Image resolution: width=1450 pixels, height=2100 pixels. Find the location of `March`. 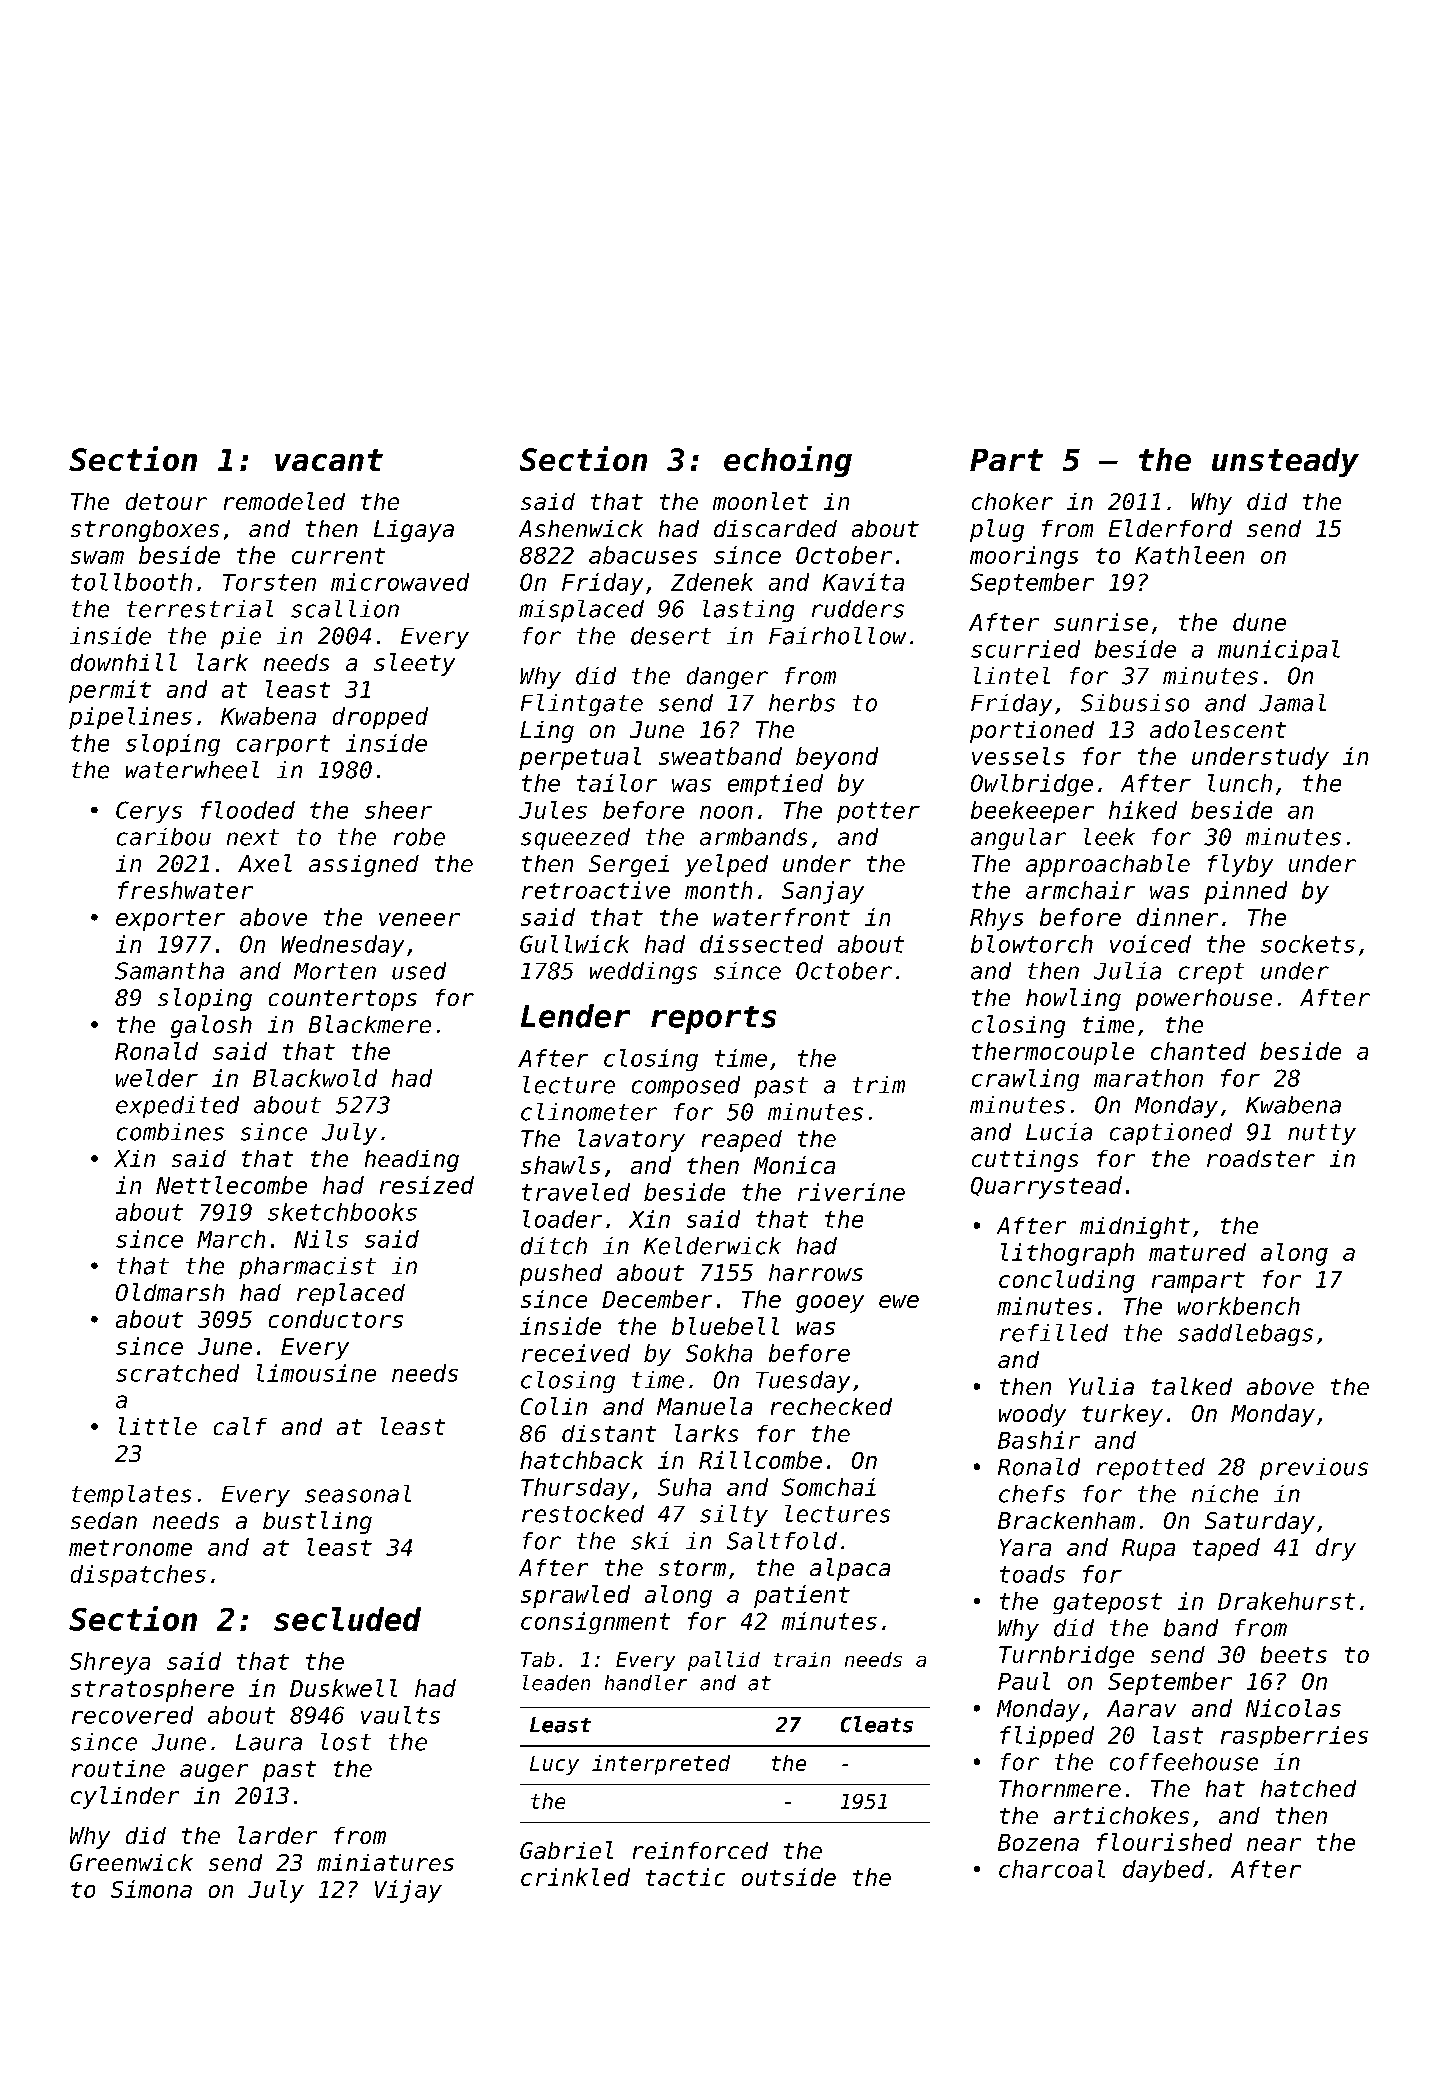

March is located at coordinates (231, 1239).
